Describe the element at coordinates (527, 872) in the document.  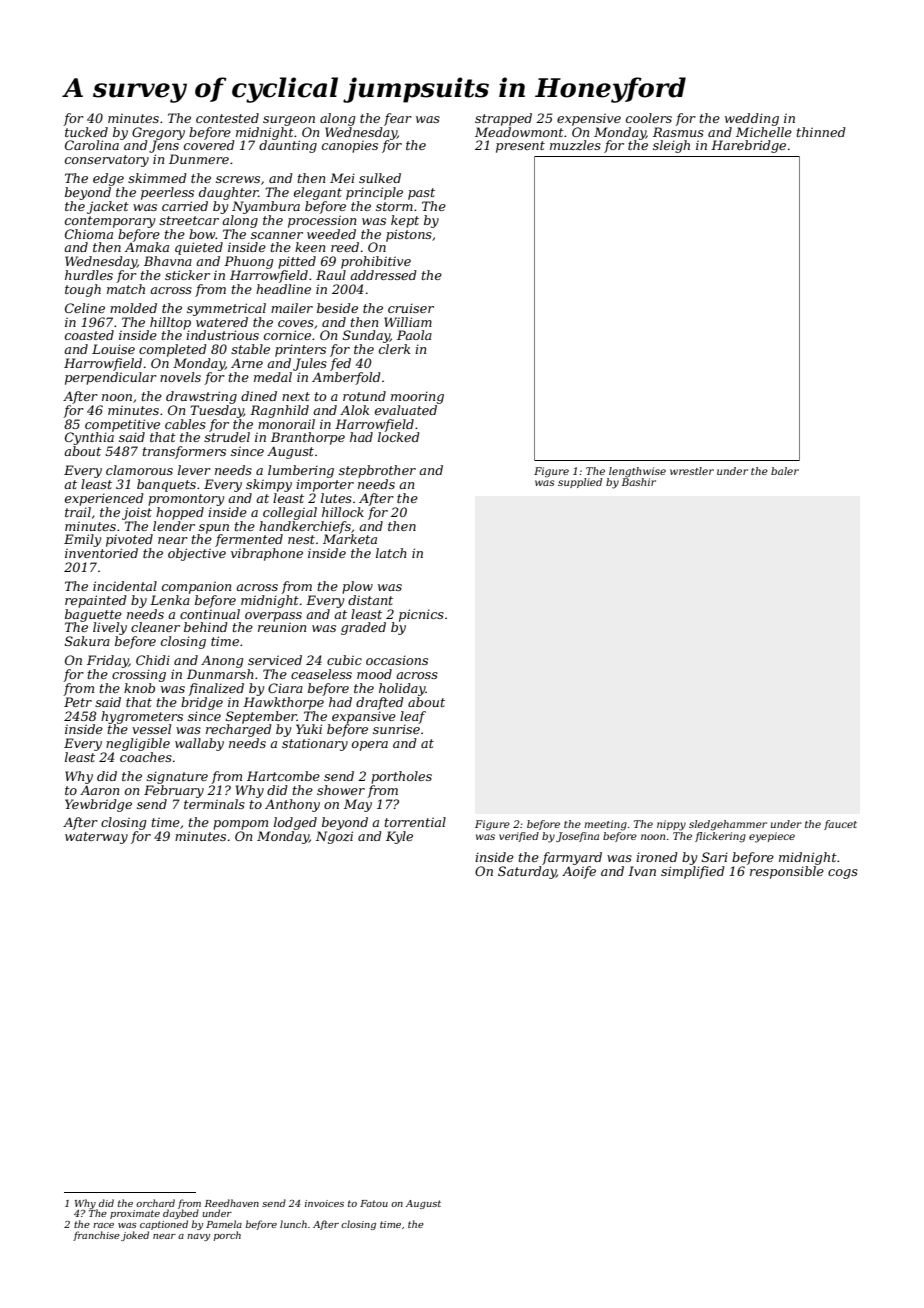
I see `Saturday` at that location.
